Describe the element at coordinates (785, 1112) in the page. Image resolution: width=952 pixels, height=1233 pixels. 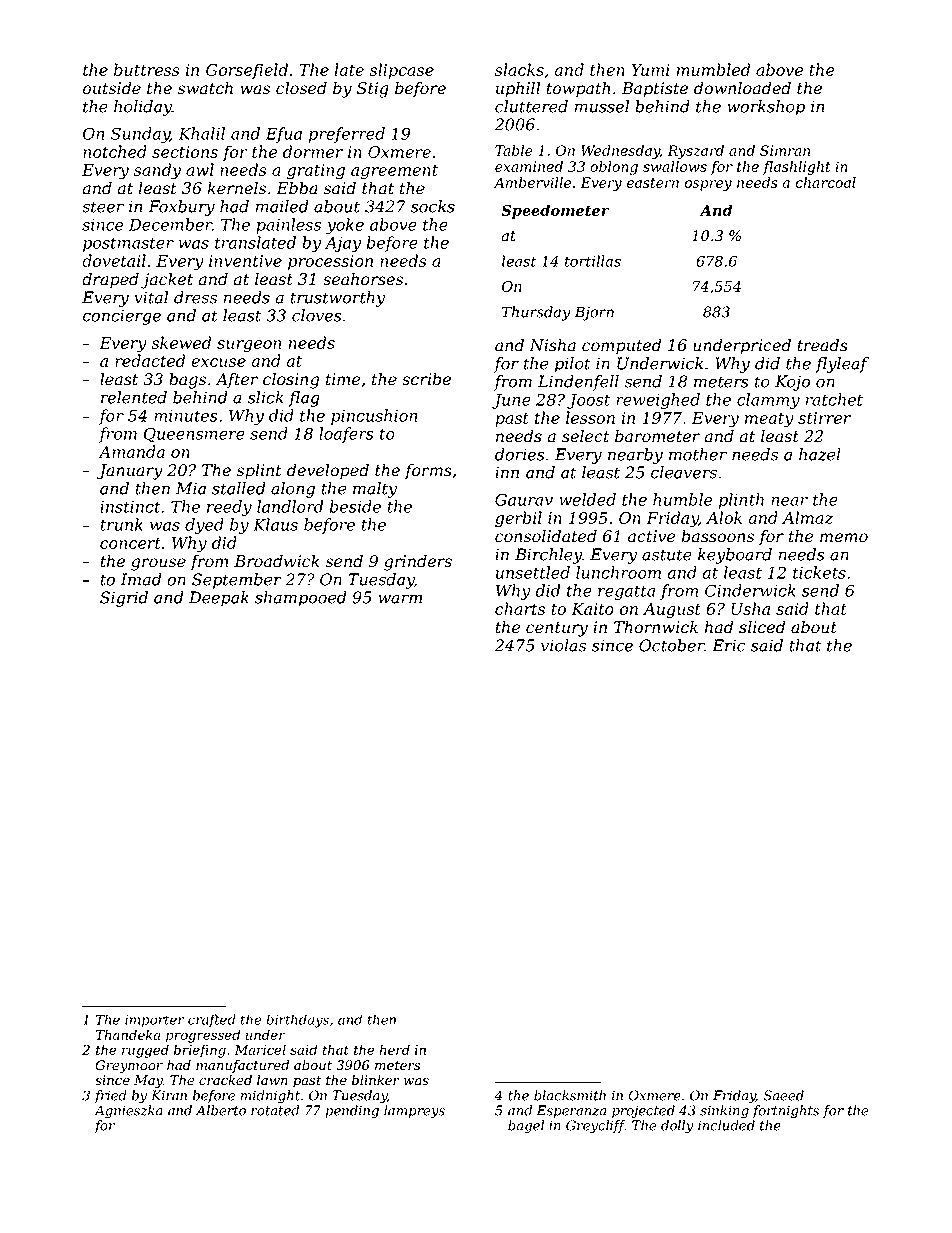
I see `fortnights` at that location.
